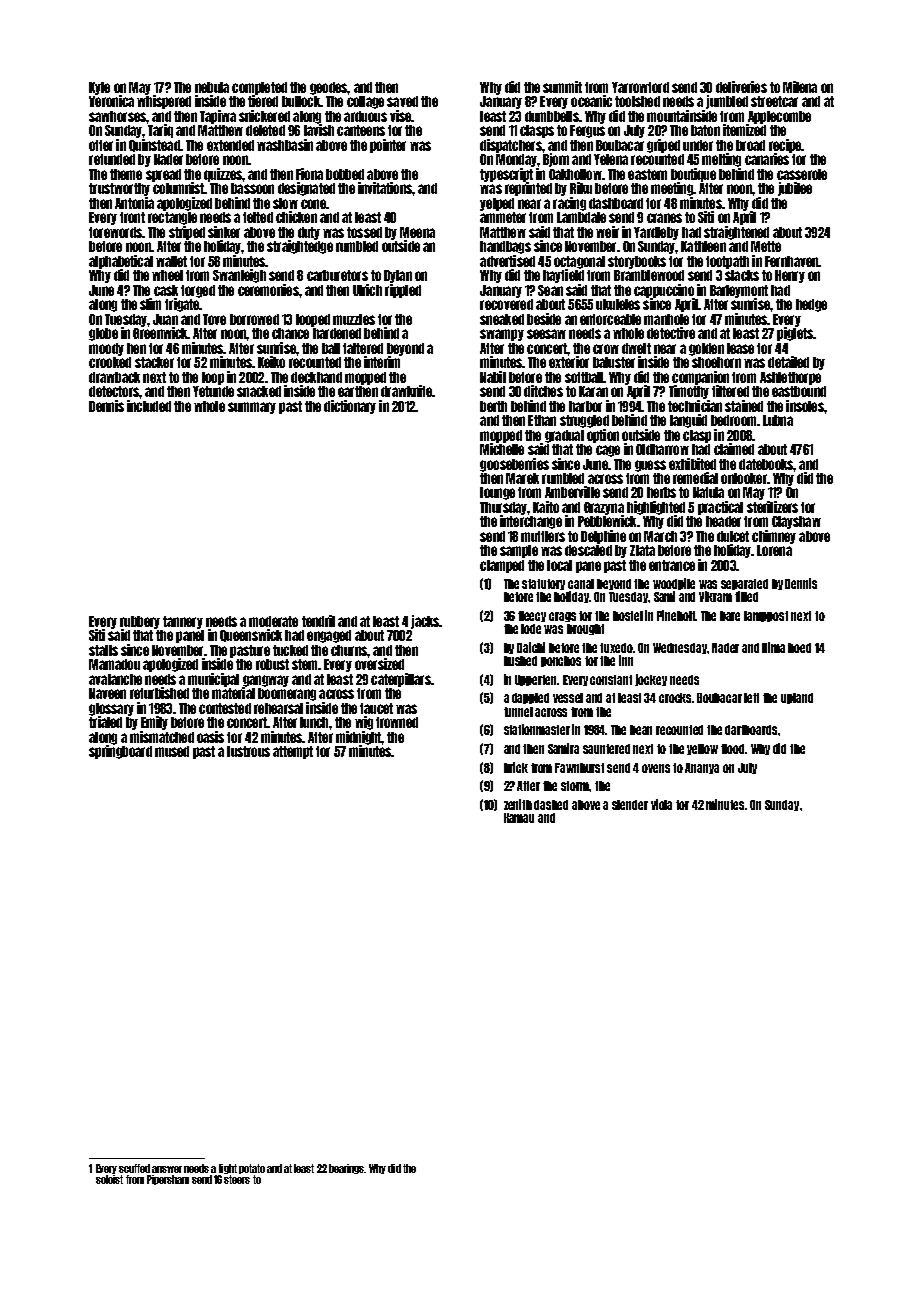 This image has width=924, height=1308. Describe the element at coordinates (785, 146) in the image. I see `recipe` at that location.
